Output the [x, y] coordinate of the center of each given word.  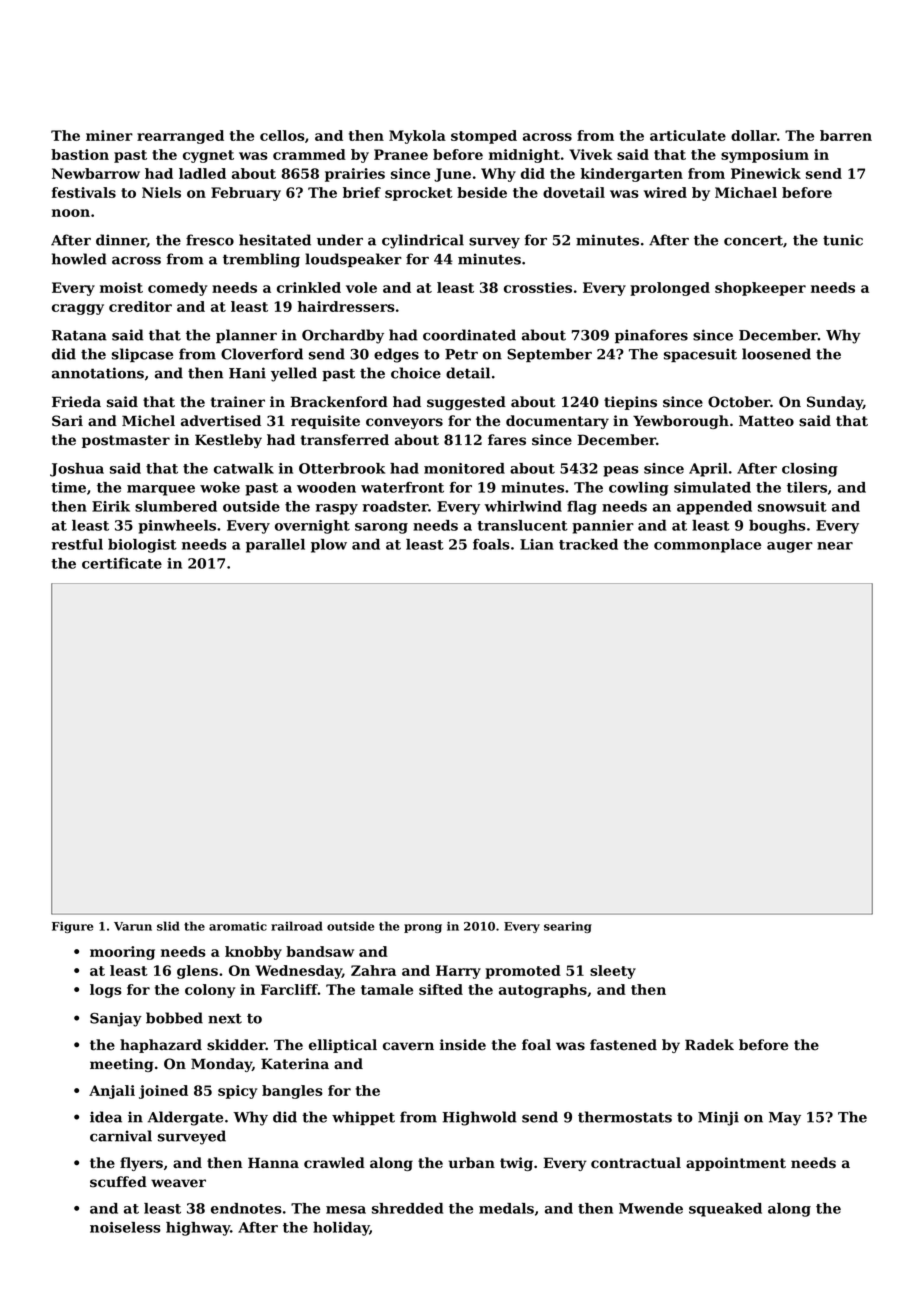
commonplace [707, 546]
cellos [282, 135]
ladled [202, 173]
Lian [537, 544]
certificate [122, 563]
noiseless [125, 1227]
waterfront [402, 487]
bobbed [174, 1018]
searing [568, 927]
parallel [275, 546]
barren [846, 135]
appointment [736, 1164]
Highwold [479, 1118]
